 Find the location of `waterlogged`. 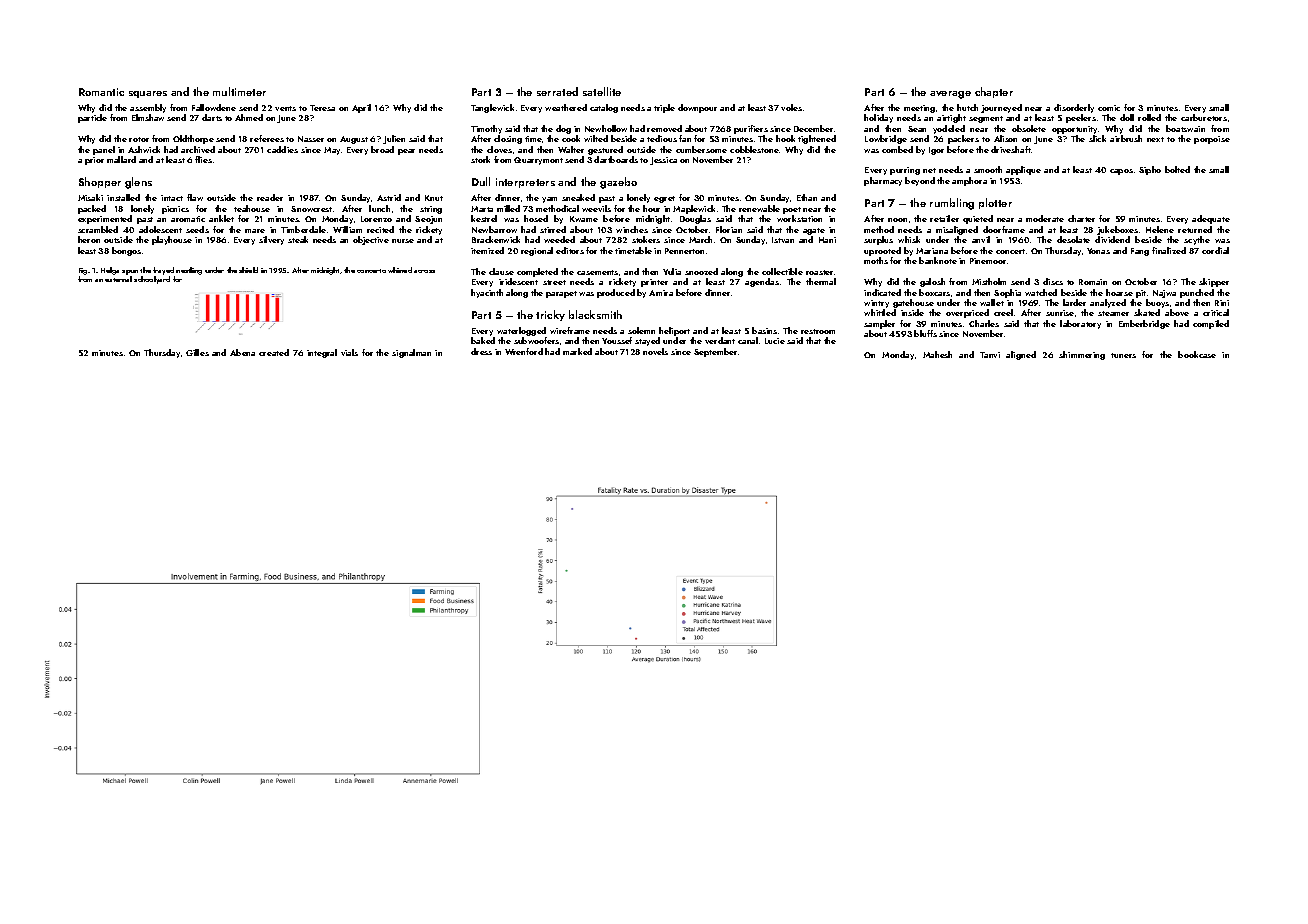

waterlogged is located at coordinates (521, 331).
